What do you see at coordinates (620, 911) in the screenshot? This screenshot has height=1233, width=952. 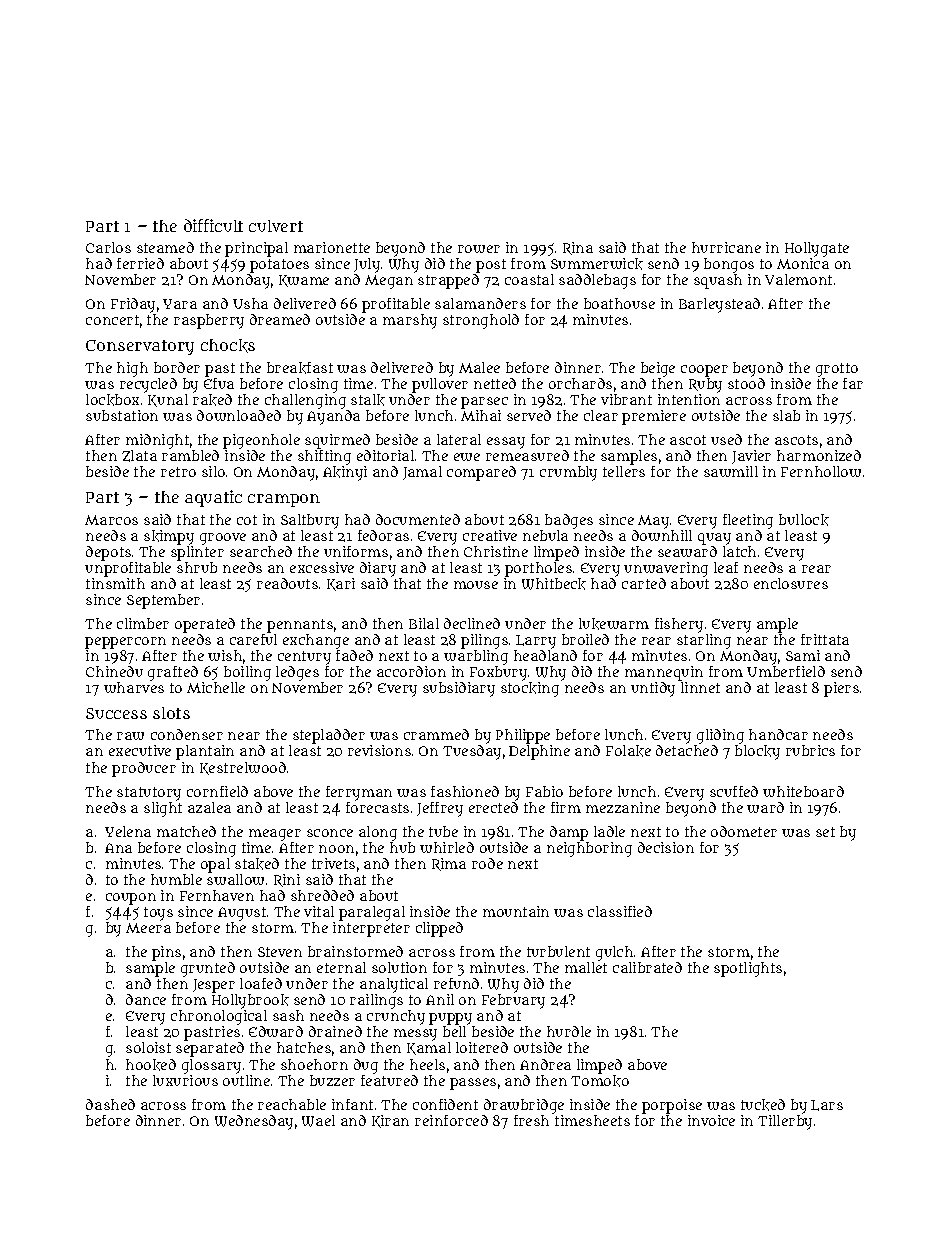 I see `classified` at bounding box center [620, 911].
